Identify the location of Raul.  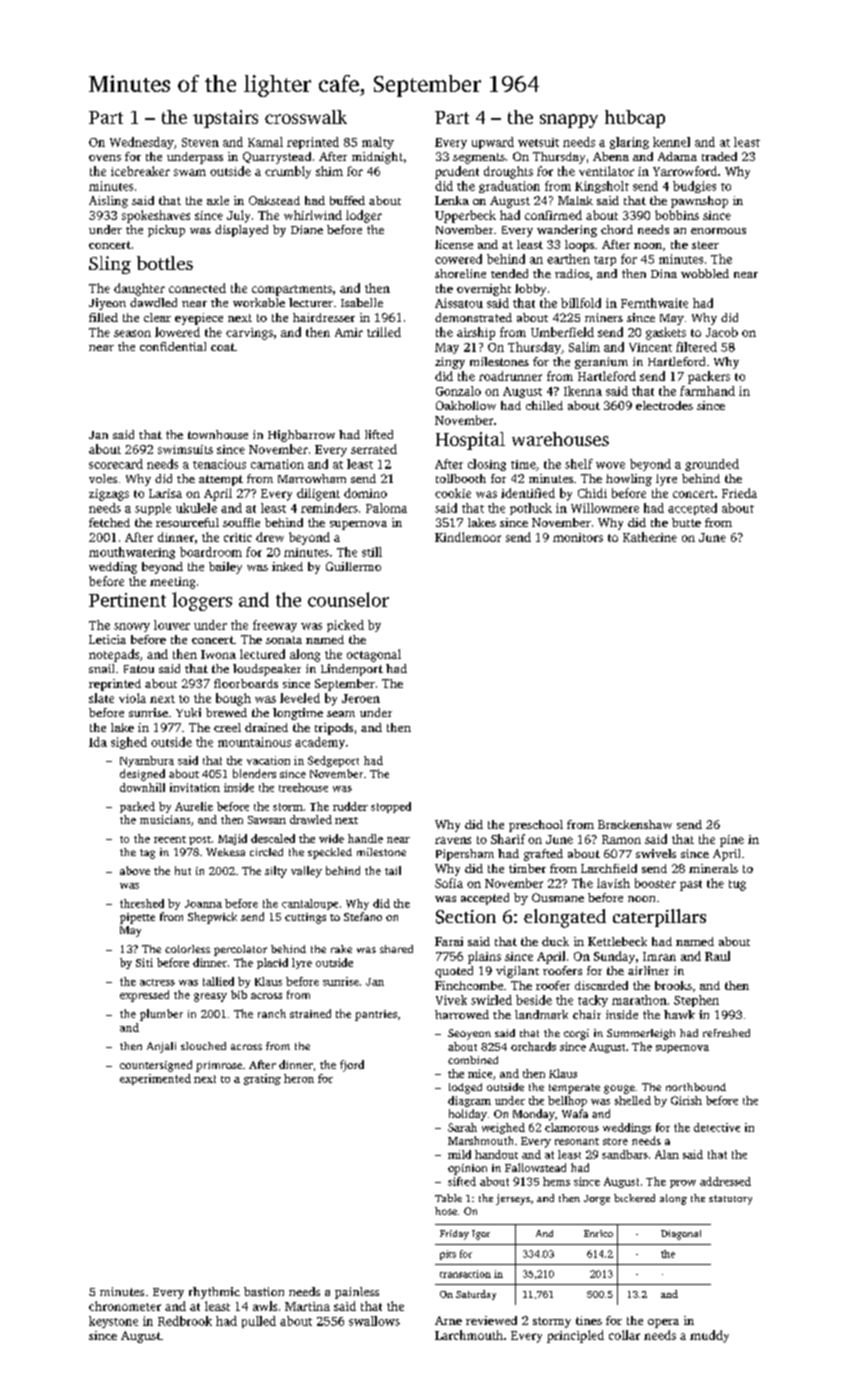
(717, 956).
